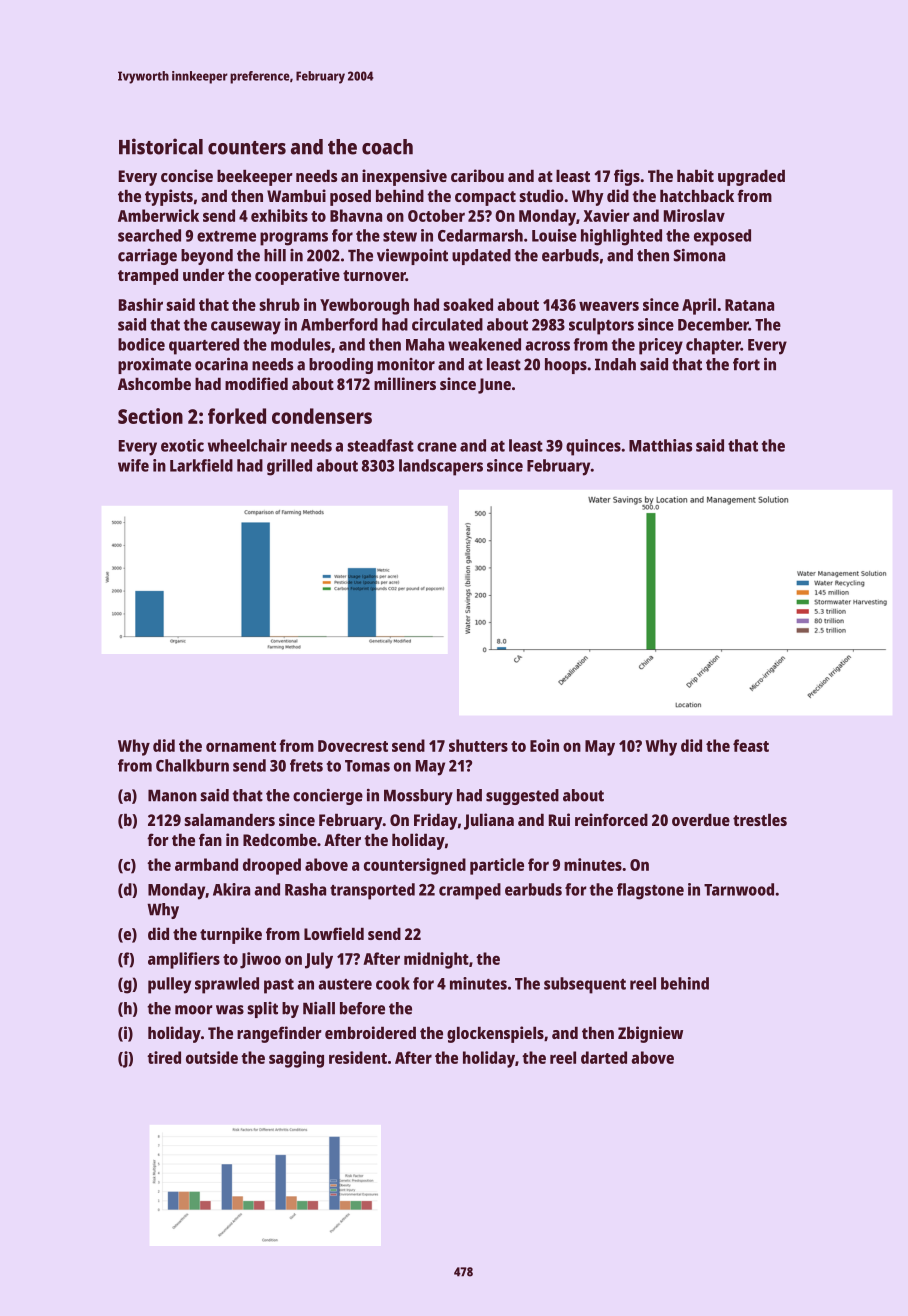  What do you see at coordinates (192, 765) in the page?
I see `Chalkburn` at bounding box center [192, 765].
